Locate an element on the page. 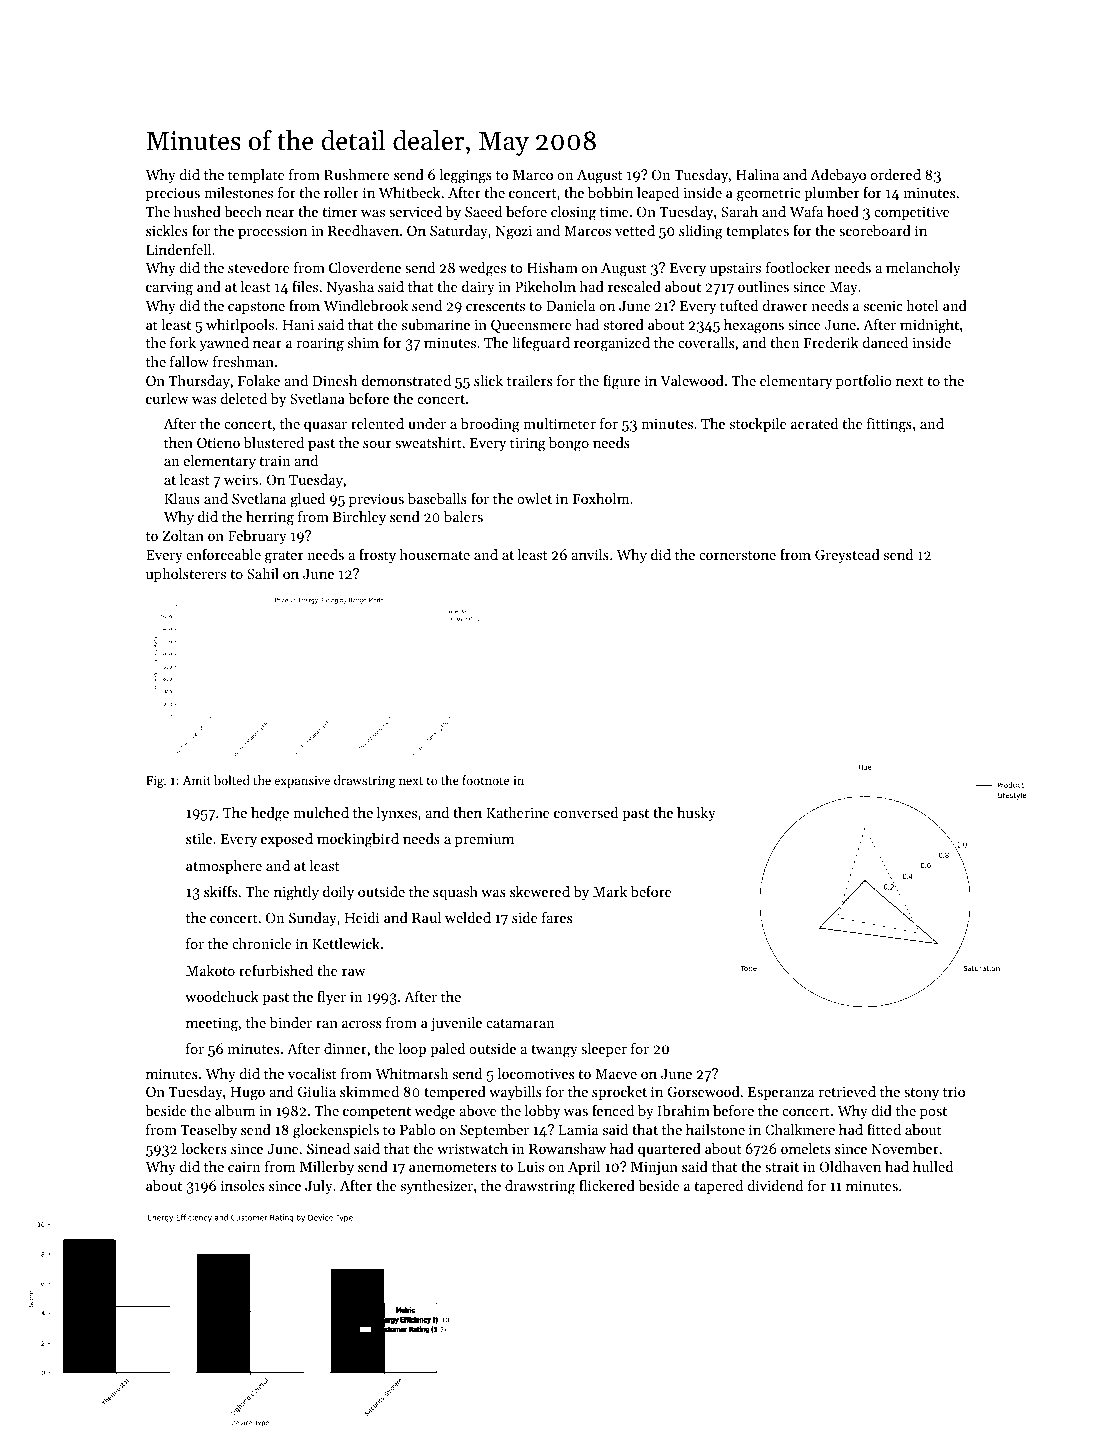 The width and height of the image is (1120, 1449). Greystead is located at coordinates (847, 556).
